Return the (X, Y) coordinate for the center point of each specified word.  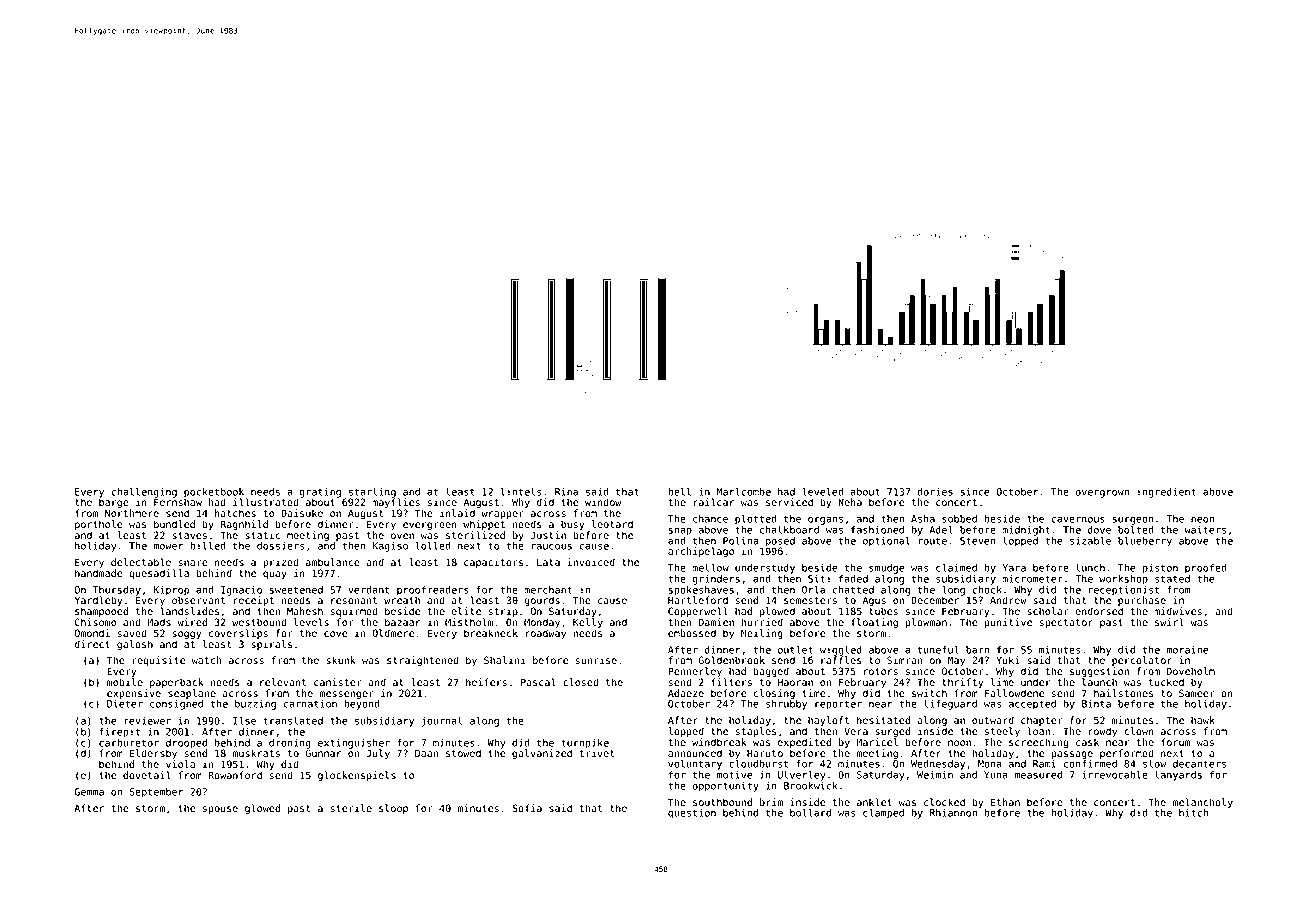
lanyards (1178, 775)
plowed (777, 612)
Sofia (527, 808)
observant (198, 600)
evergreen (430, 526)
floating (874, 623)
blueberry (1145, 541)
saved (132, 633)
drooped (186, 744)
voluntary (695, 765)
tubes (883, 611)
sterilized (475, 535)
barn (977, 650)
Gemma (89, 792)
